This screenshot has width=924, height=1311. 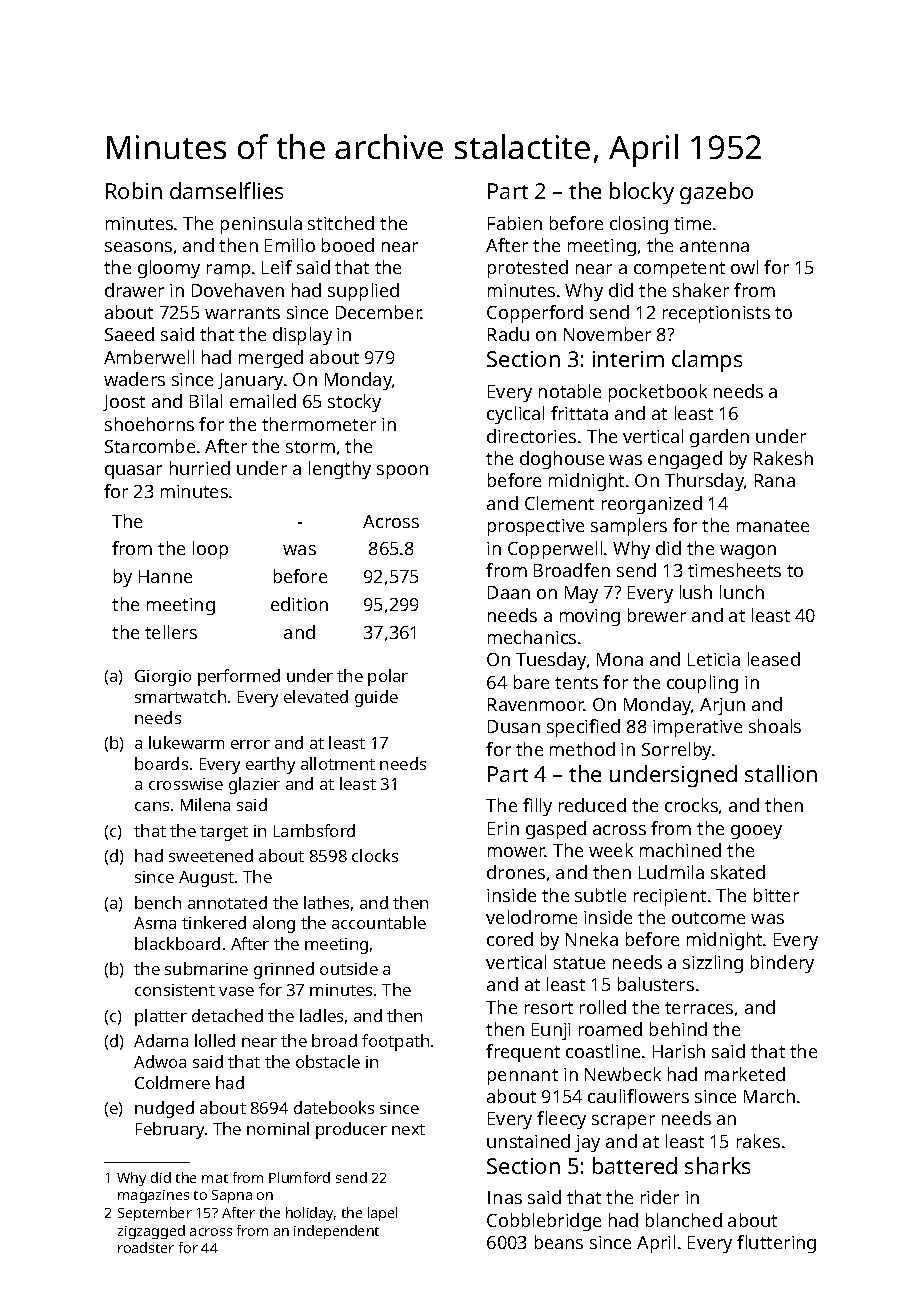 I want to click on allotment, so click(x=338, y=763).
